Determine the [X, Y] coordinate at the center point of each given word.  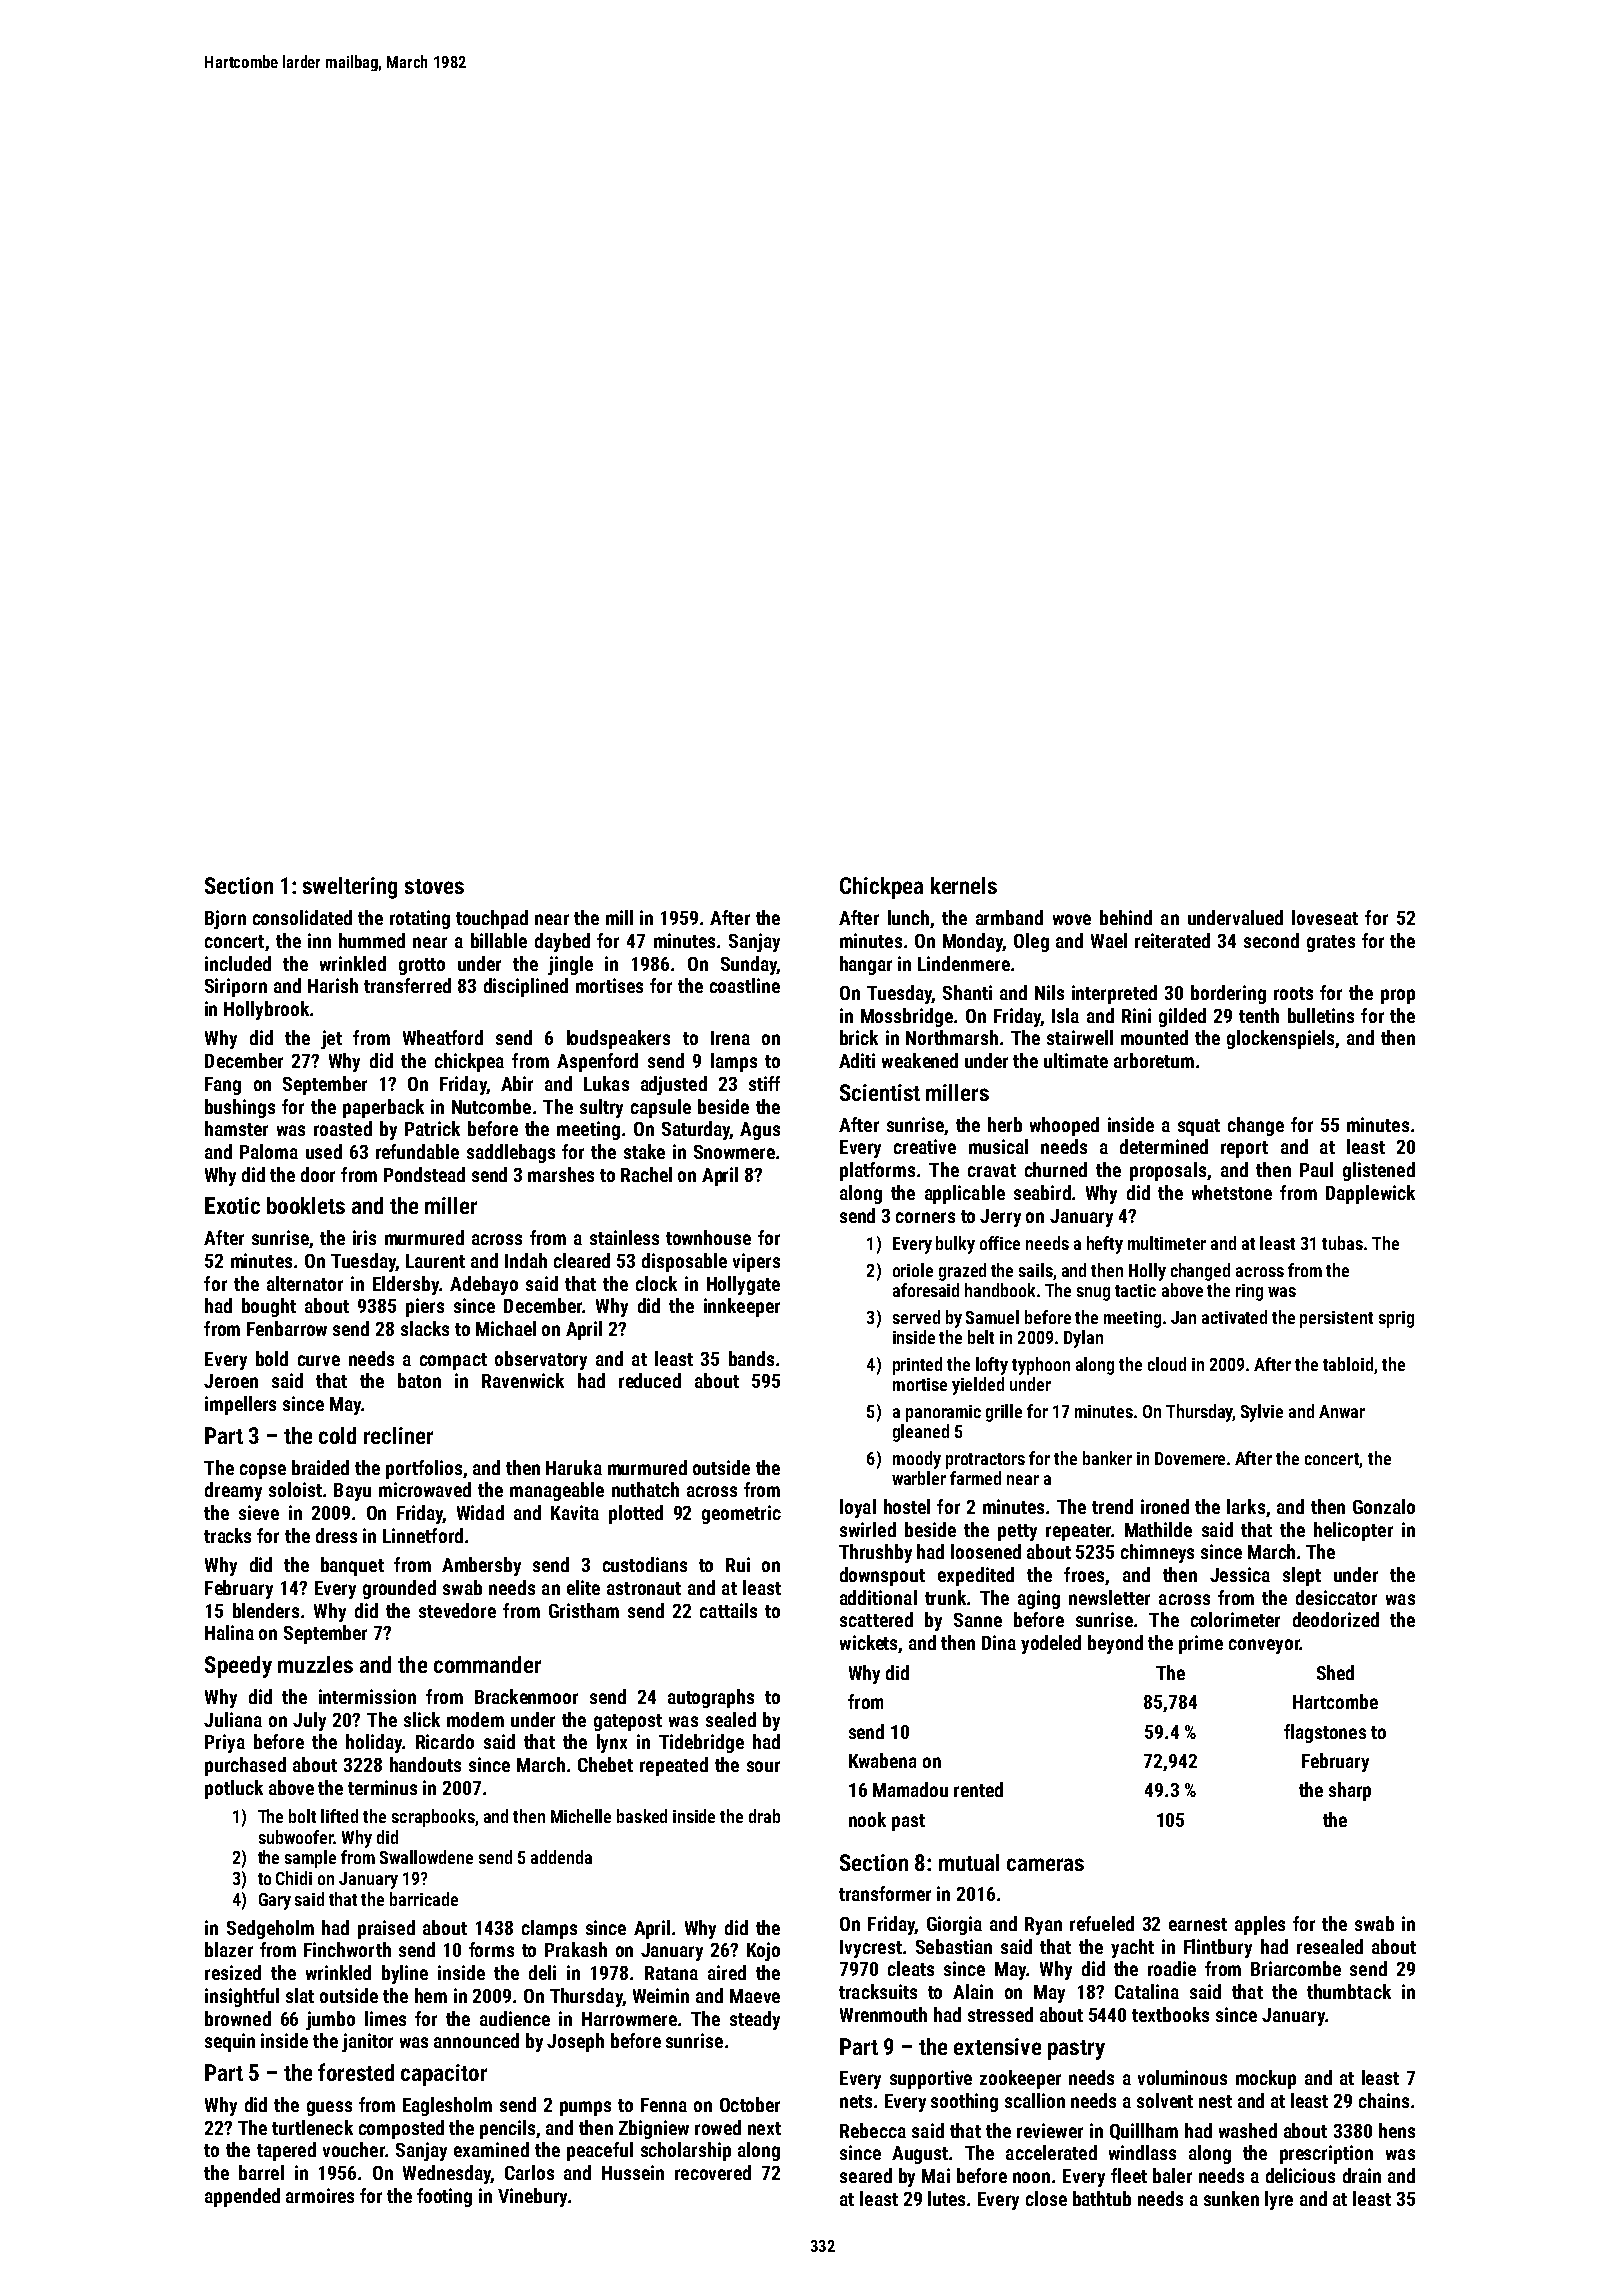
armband [1009, 917]
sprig [1396, 1319]
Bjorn [225, 919]
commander [487, 1664]
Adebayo [484, 1285]
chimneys [1157, 1553]
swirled [868, 1529]
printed [917, 1366]
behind [1126, 917]
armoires [320, 2195]
